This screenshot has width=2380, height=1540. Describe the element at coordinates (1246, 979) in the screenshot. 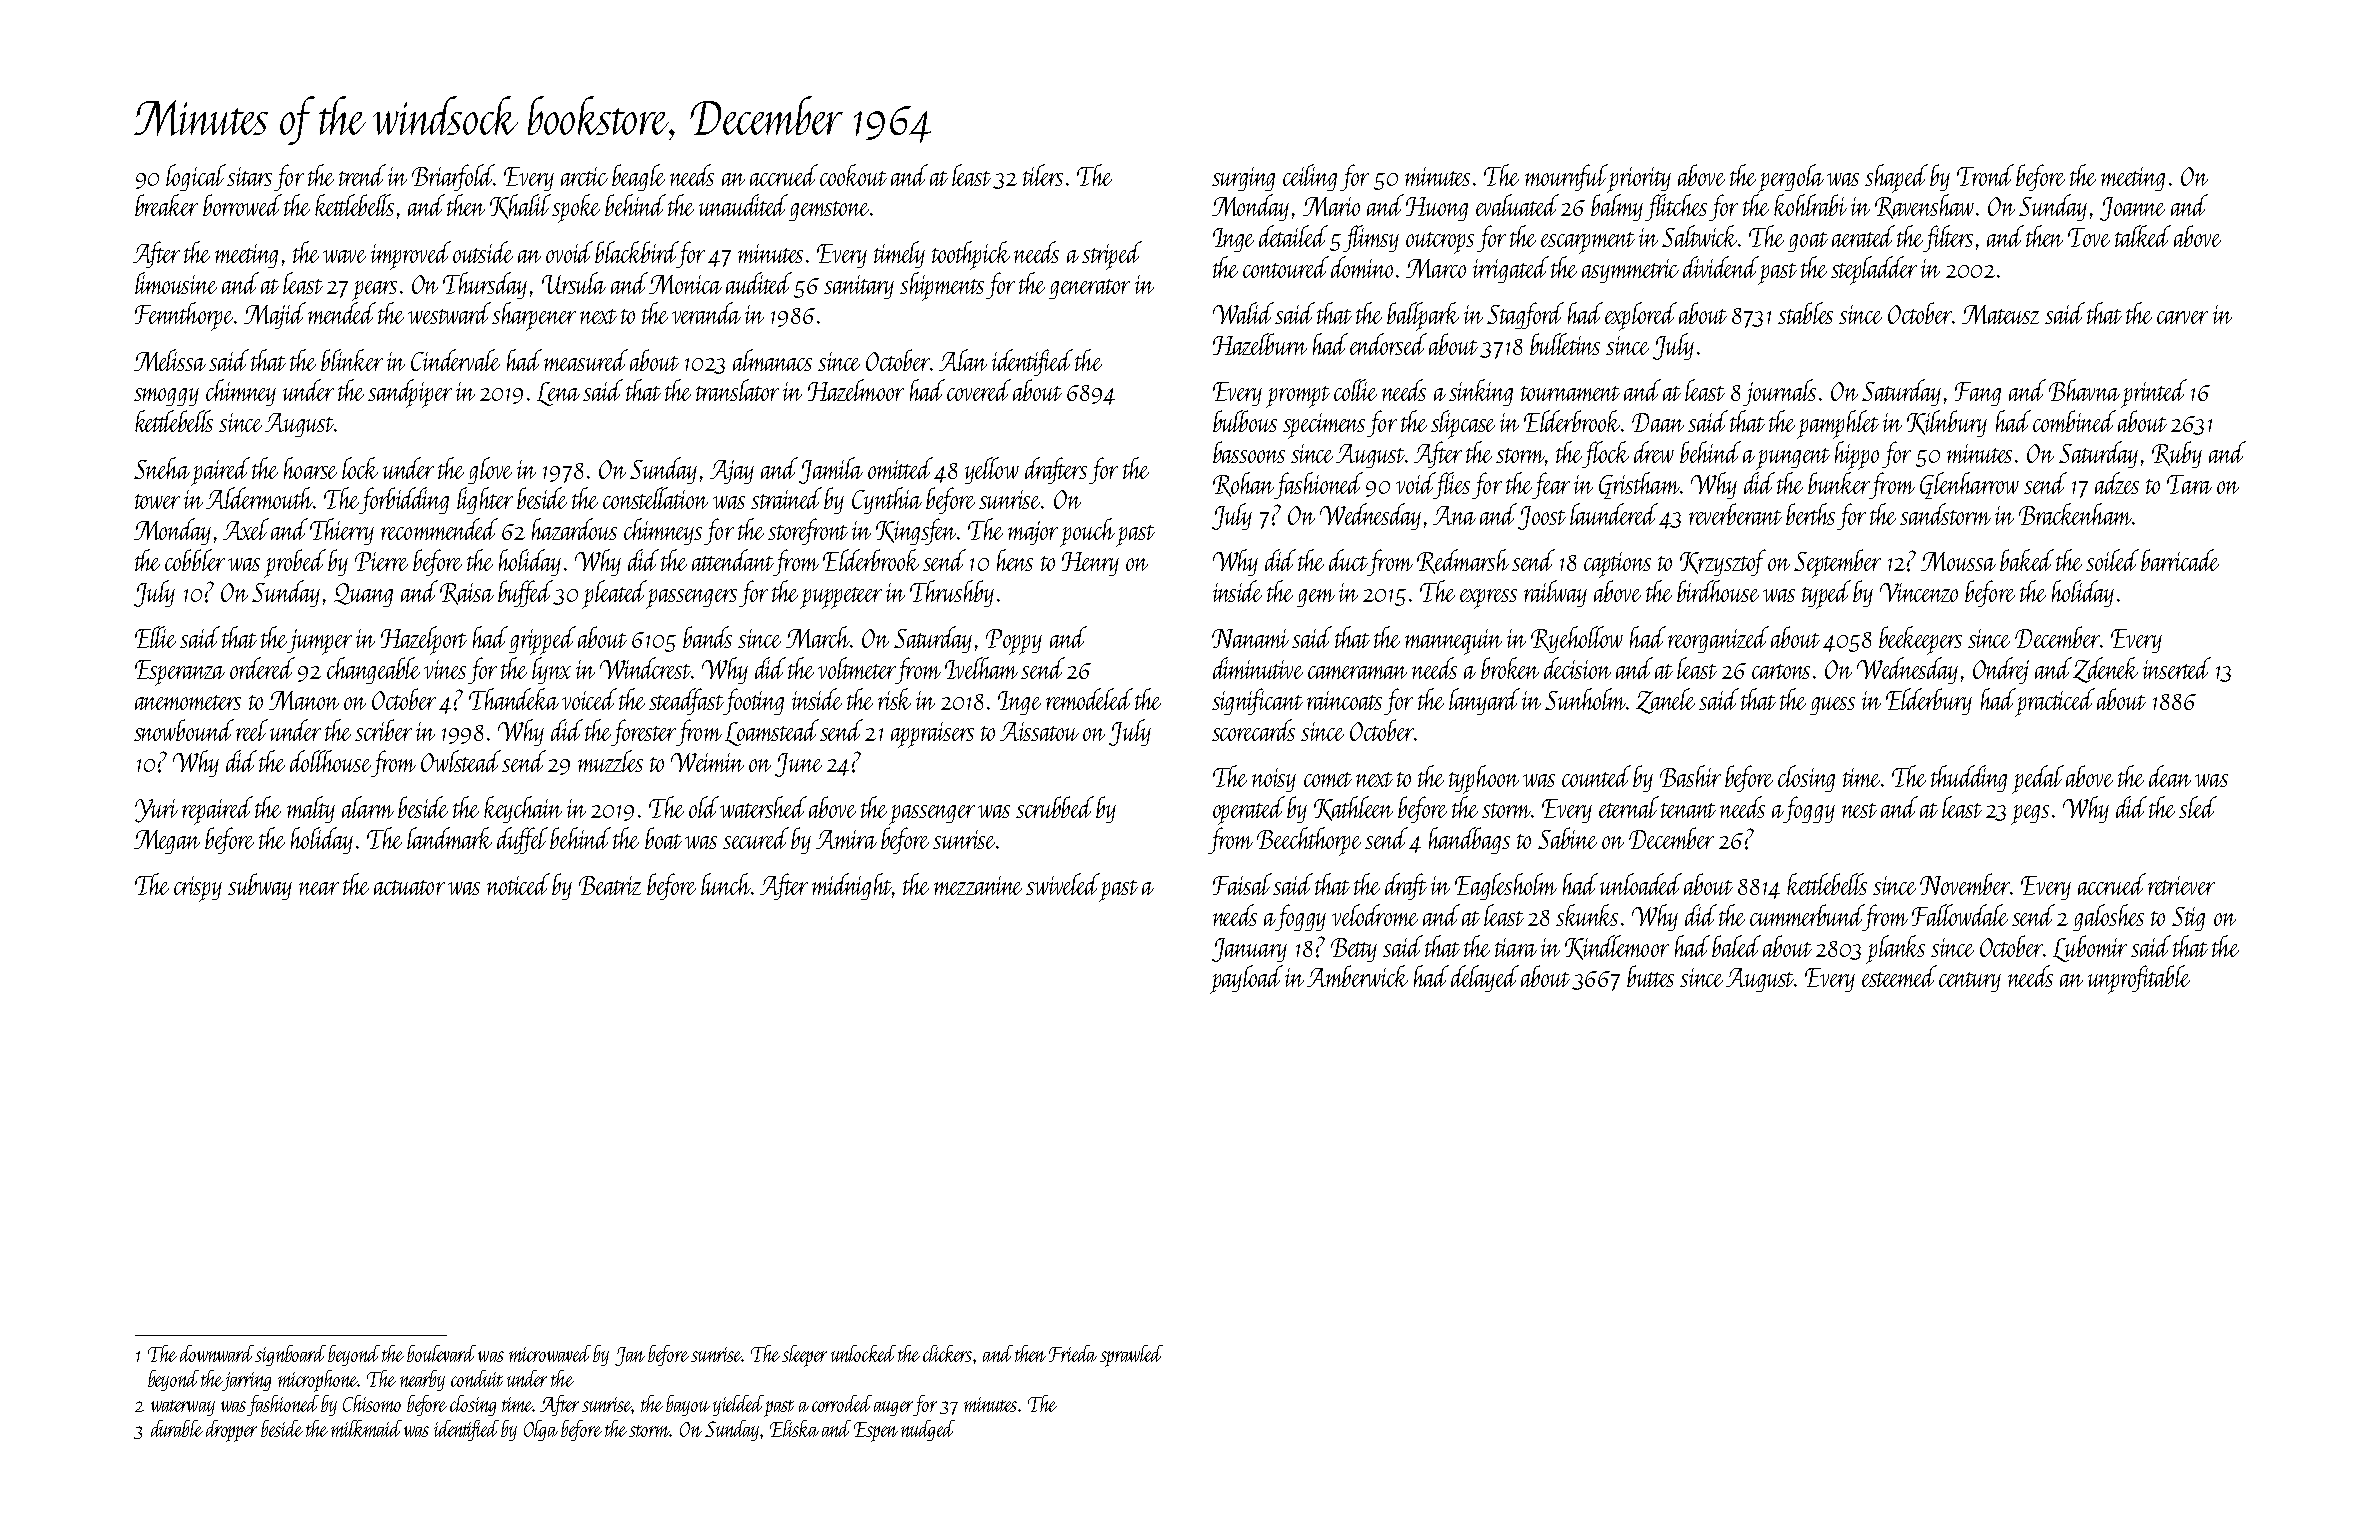

I see `payload` at that location.
